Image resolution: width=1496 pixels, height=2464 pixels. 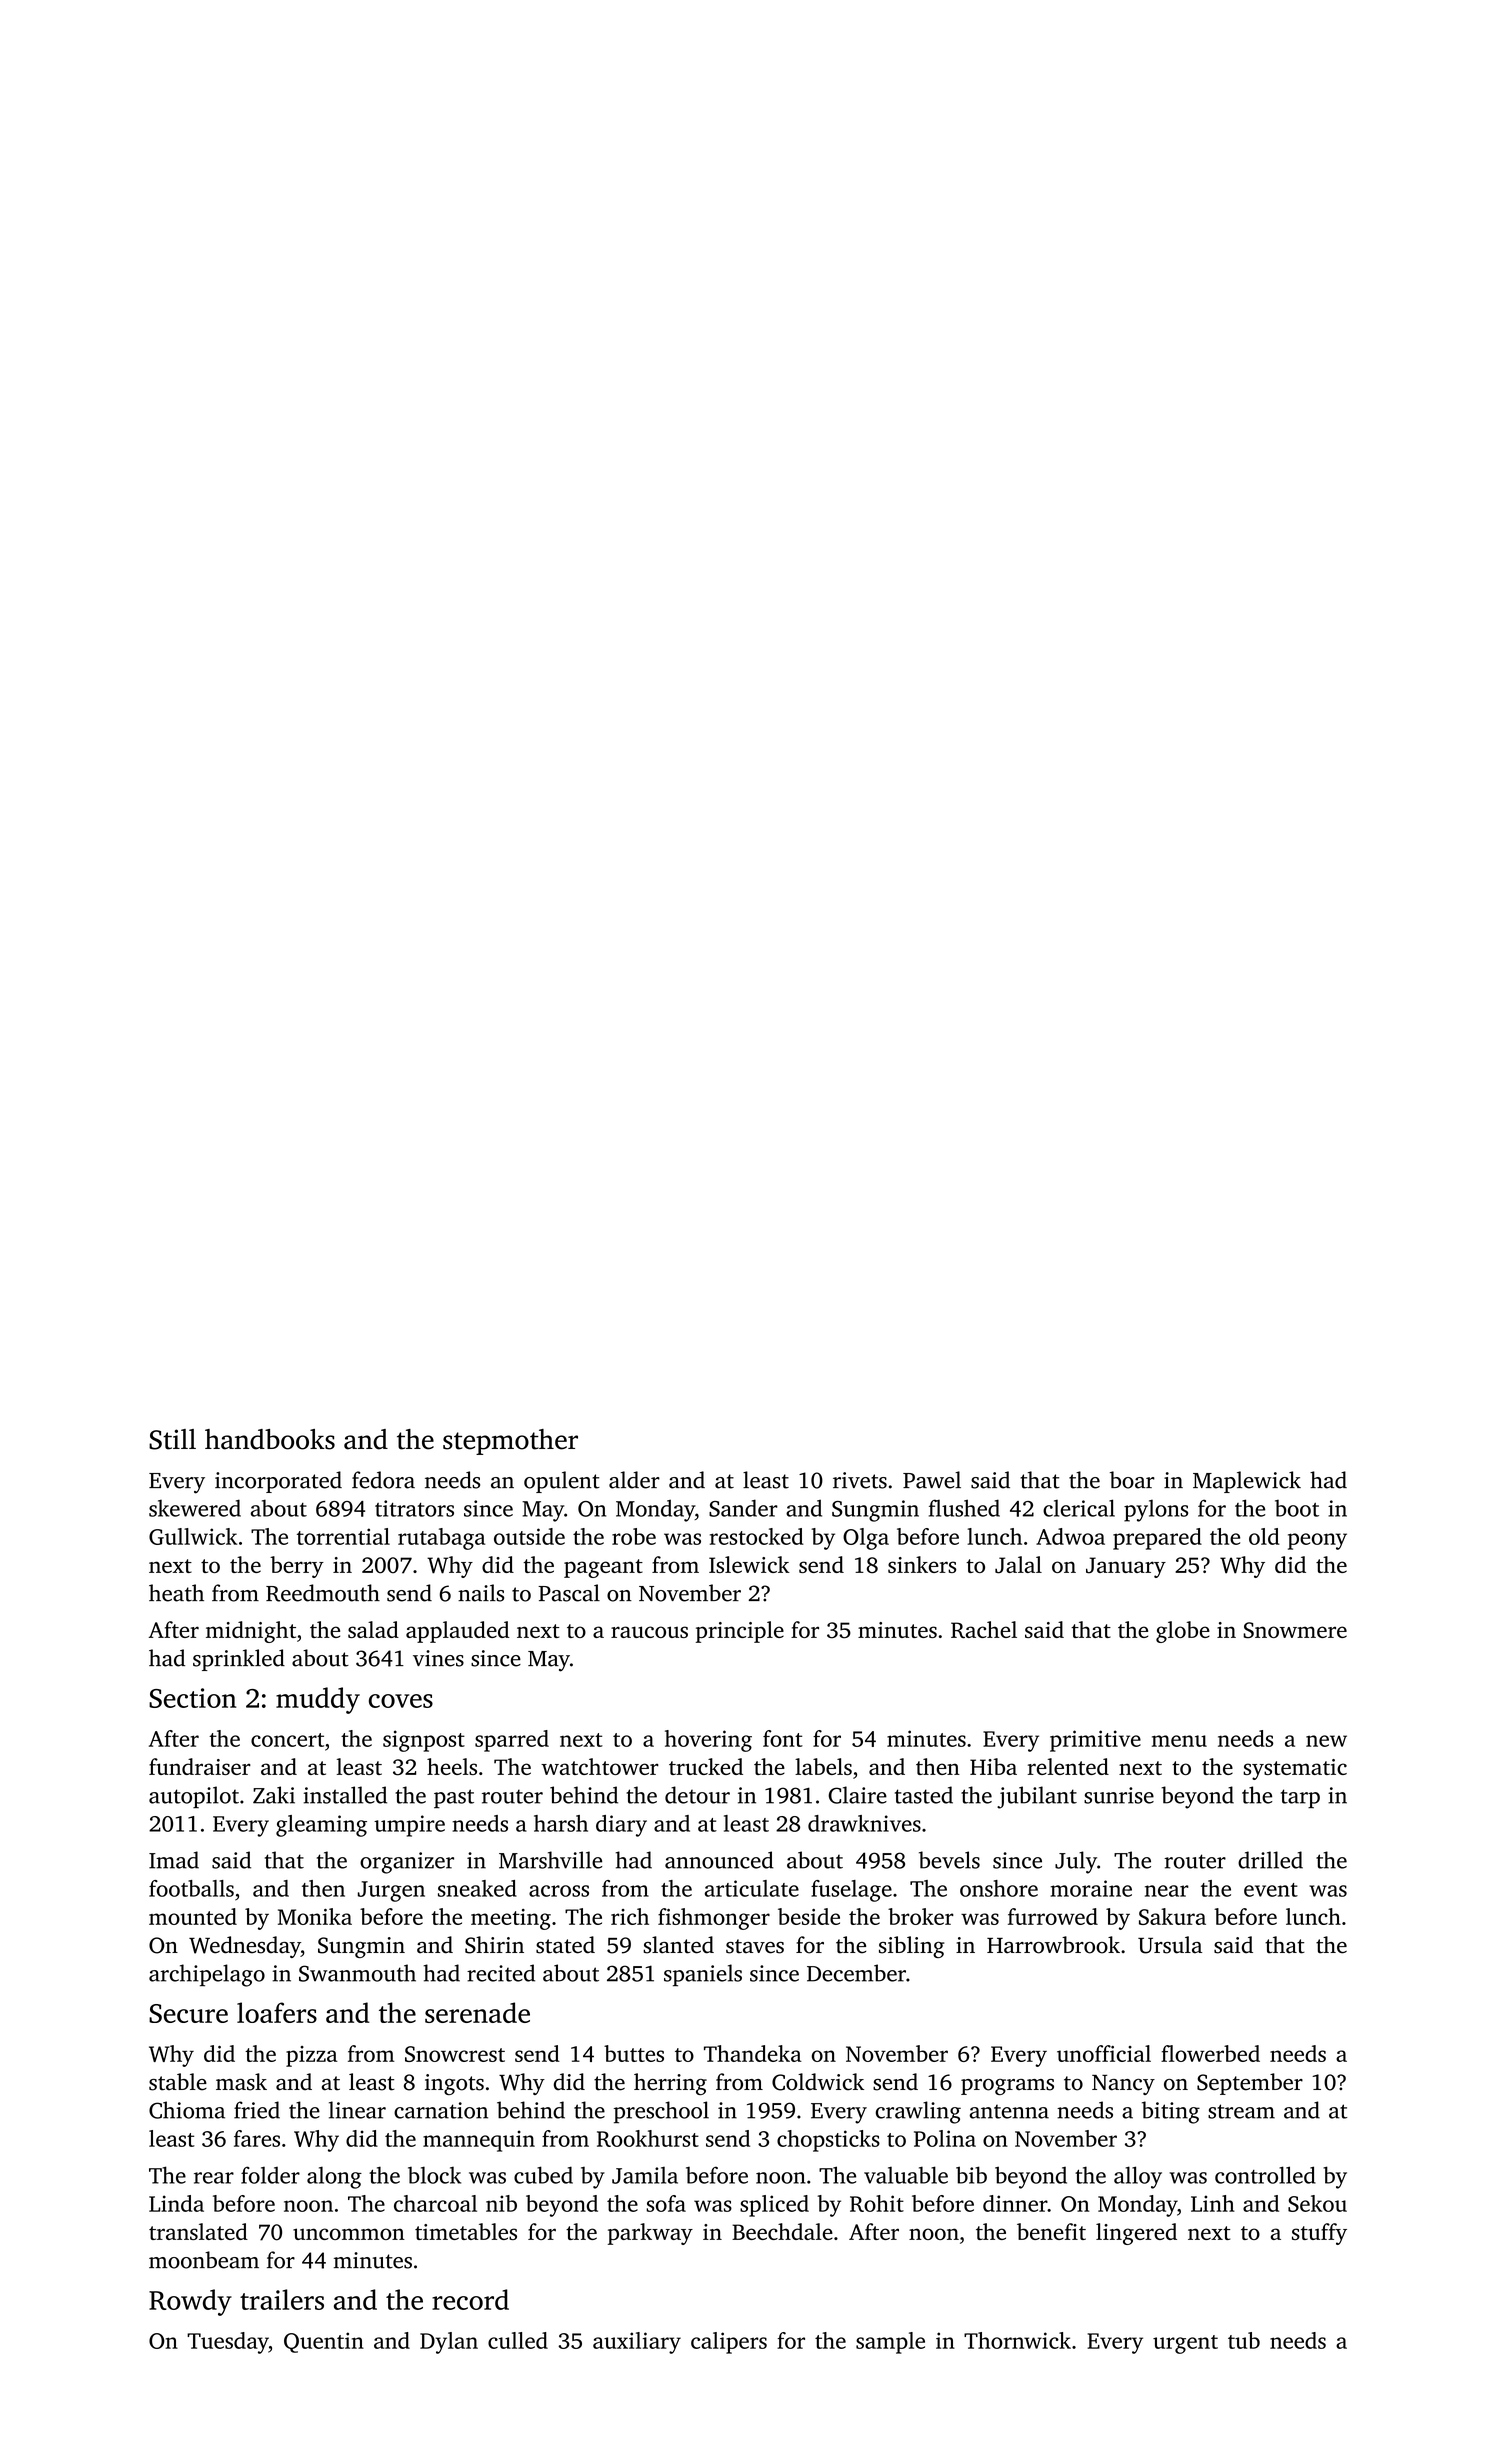 I want to click on cubed, so click(x=543, y=2175).
